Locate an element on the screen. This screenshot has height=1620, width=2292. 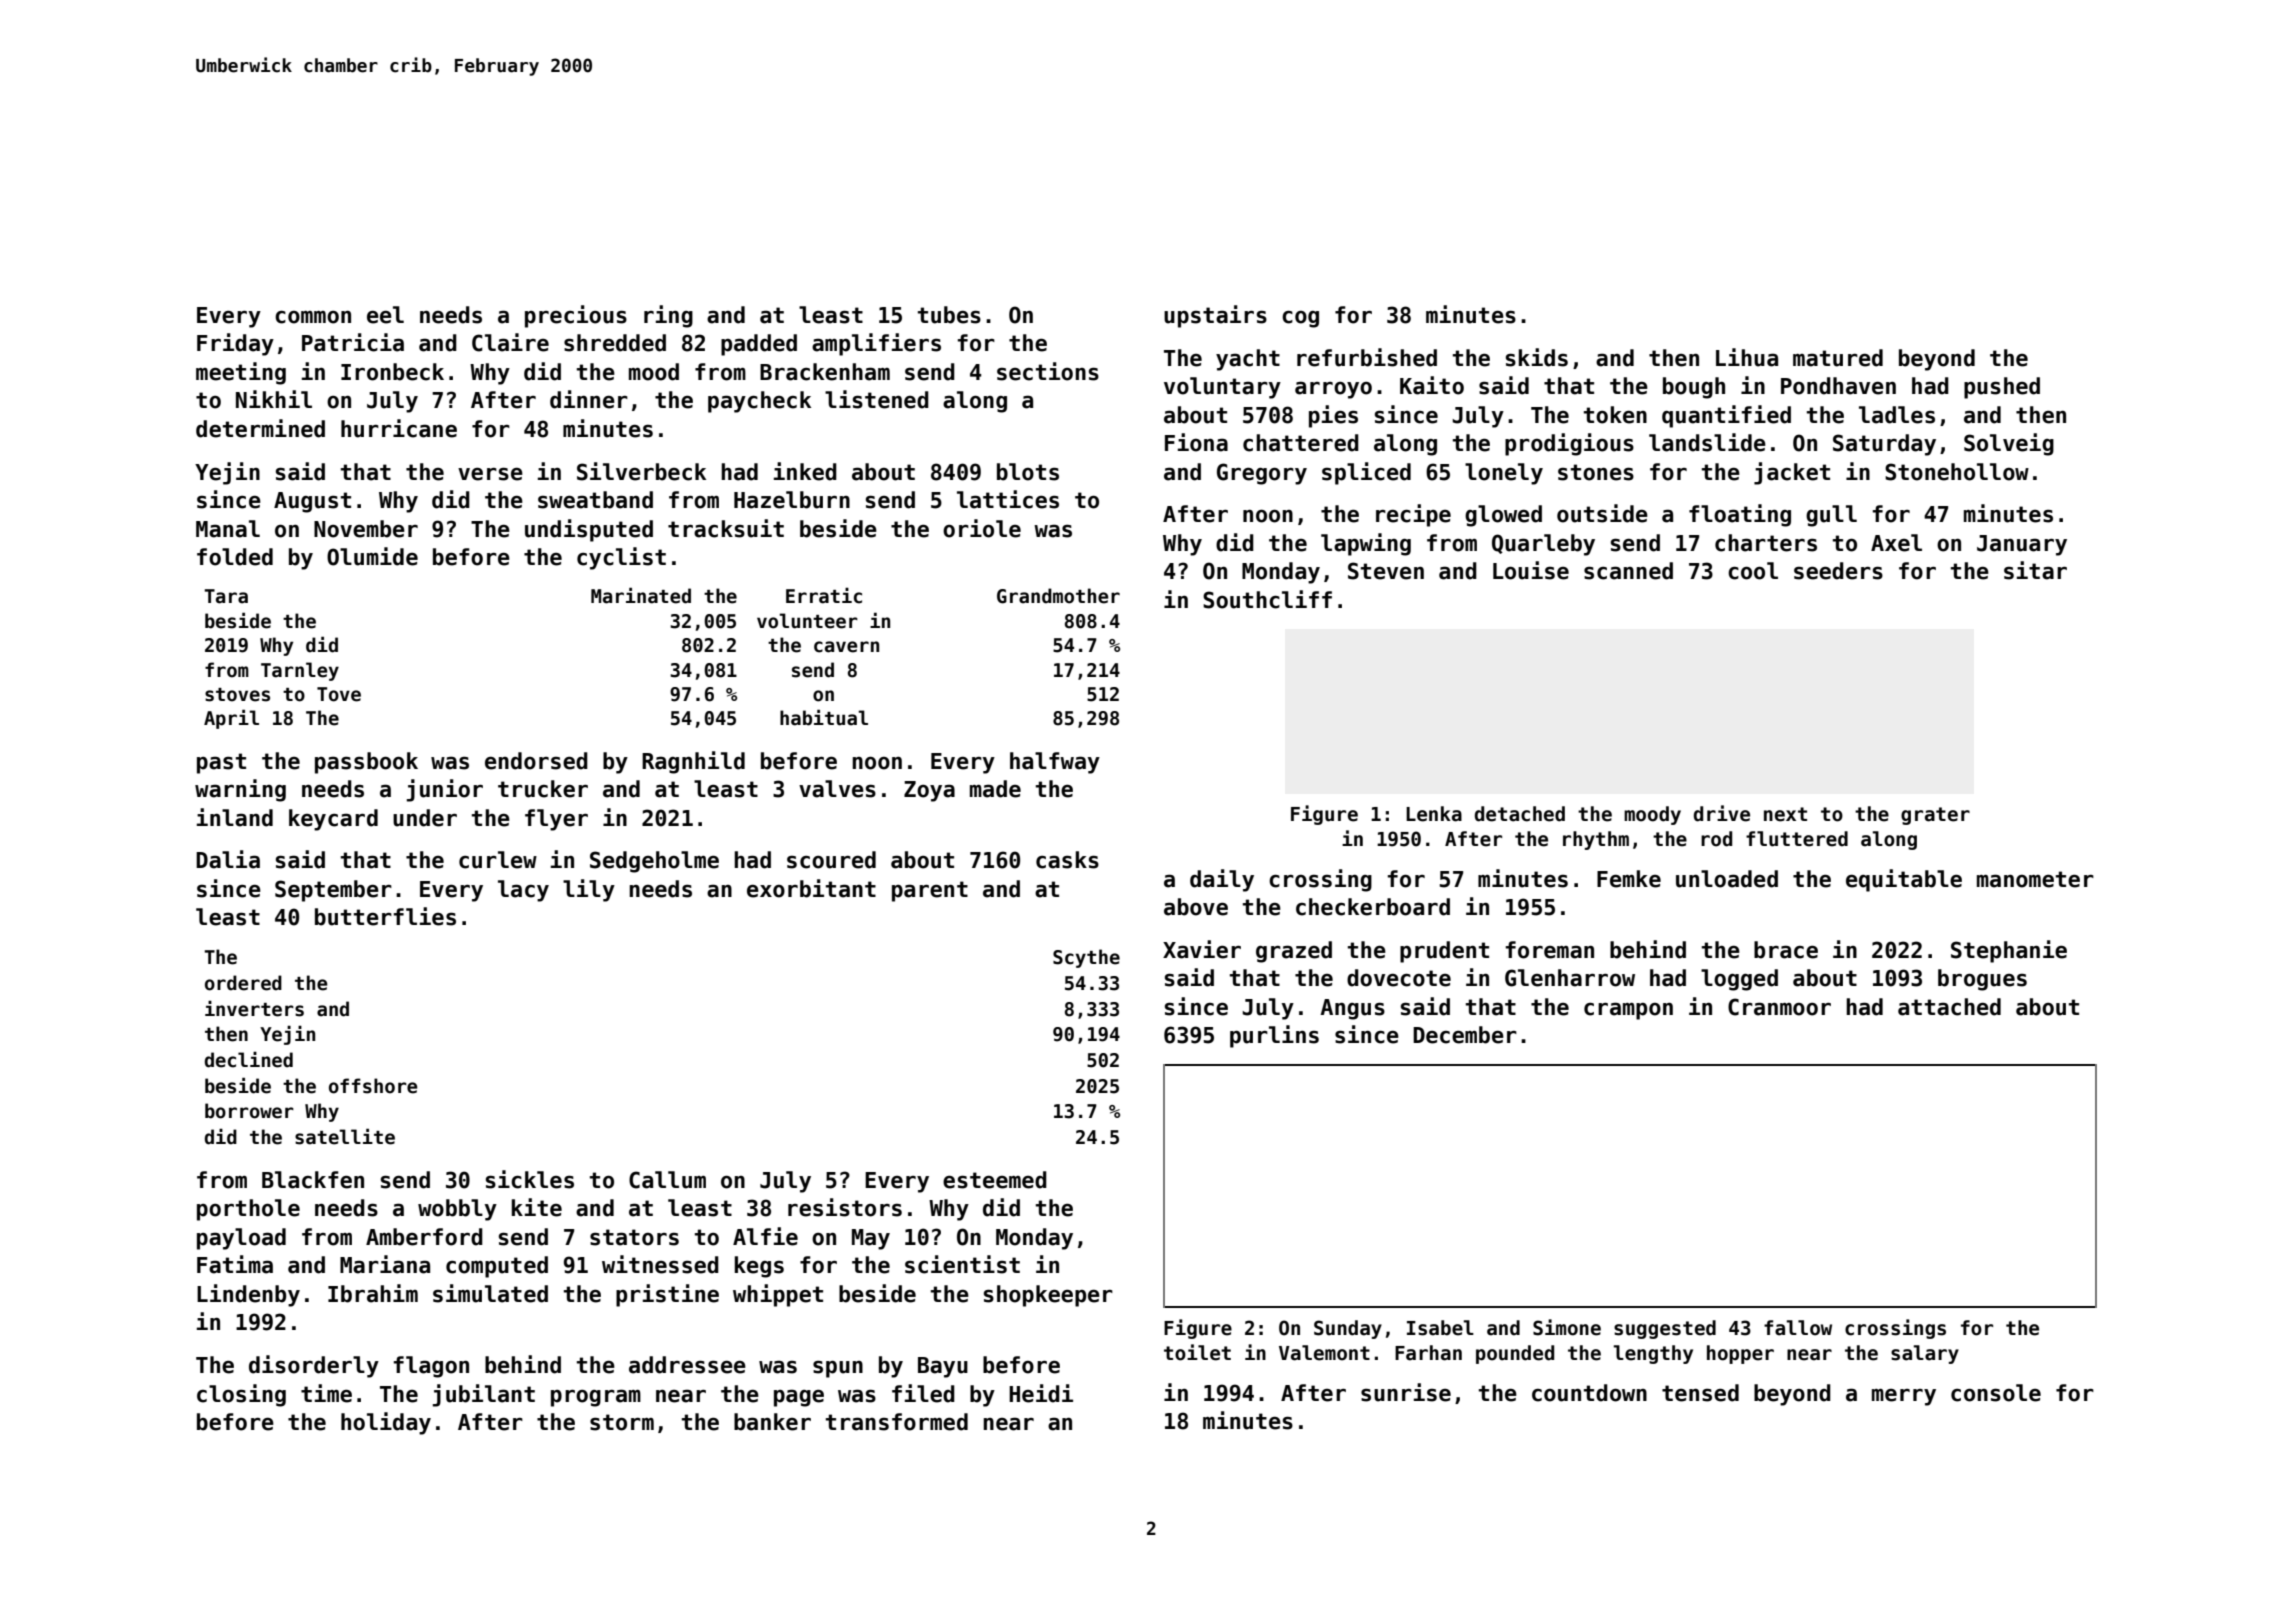
Blackfen is located at coordinates (313, 1180).
